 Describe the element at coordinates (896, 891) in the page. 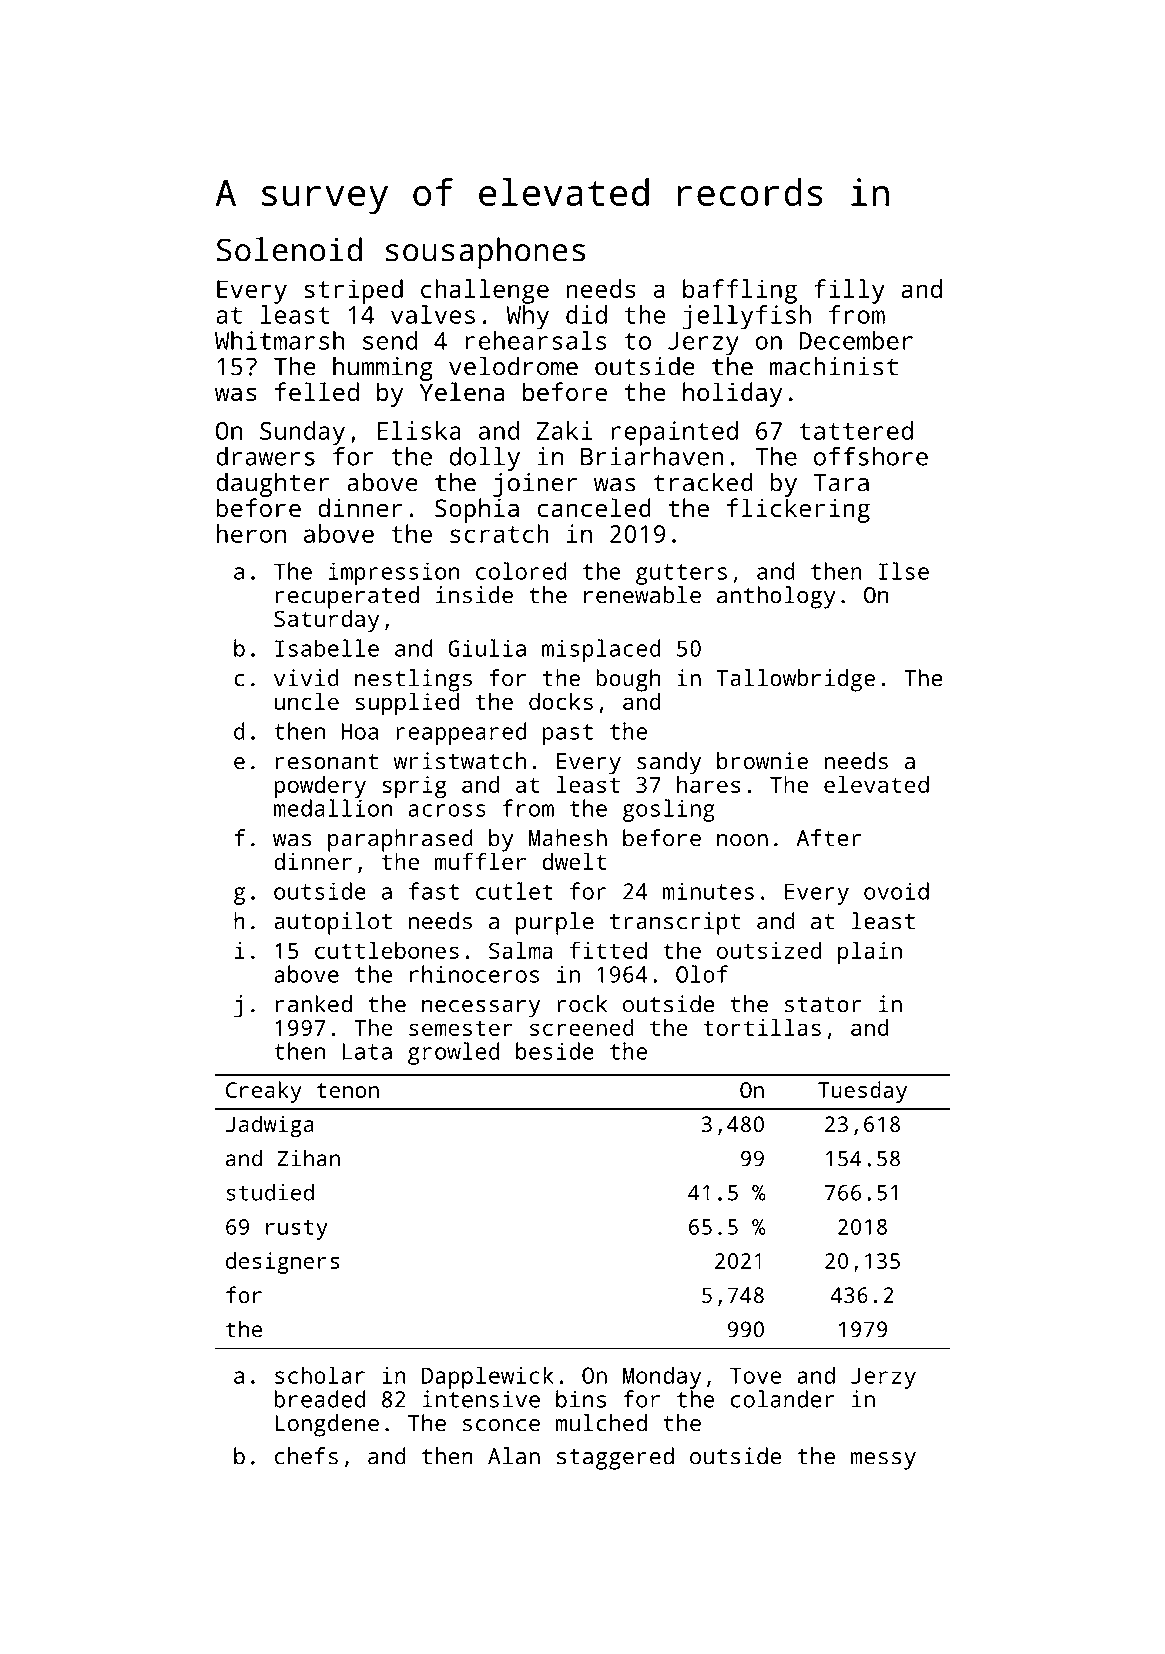

I see `ovoid` at that location.
